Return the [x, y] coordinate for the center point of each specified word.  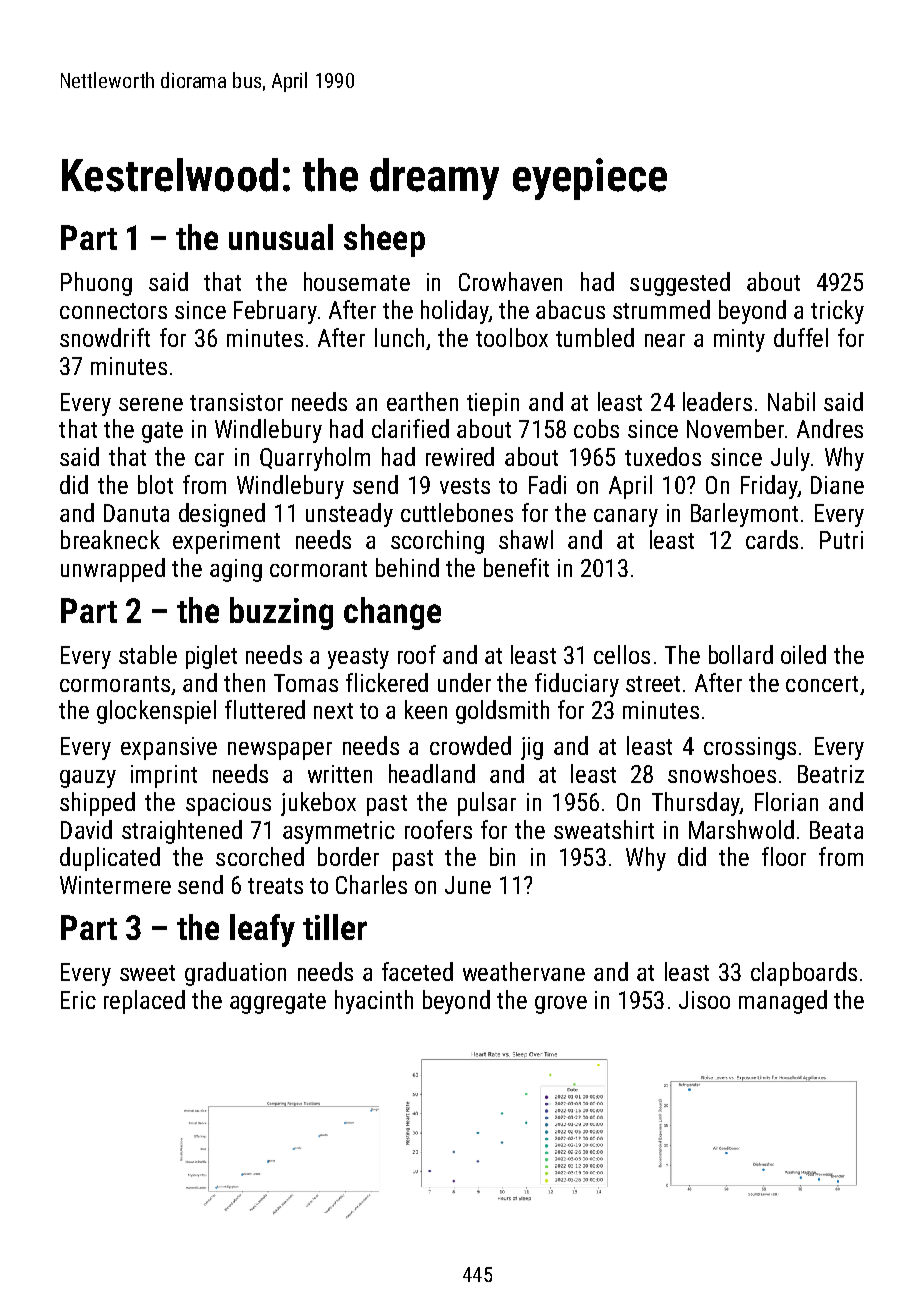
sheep [384, 240]
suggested [680, 284]
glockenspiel [156, 712]
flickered [387, 682]
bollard [741, 654]
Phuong [96, 284]
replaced [144, 1002]
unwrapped [113, 570]
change [392, 613]
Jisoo [704, 1000]
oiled [803, 654]
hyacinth [374, 1002]
